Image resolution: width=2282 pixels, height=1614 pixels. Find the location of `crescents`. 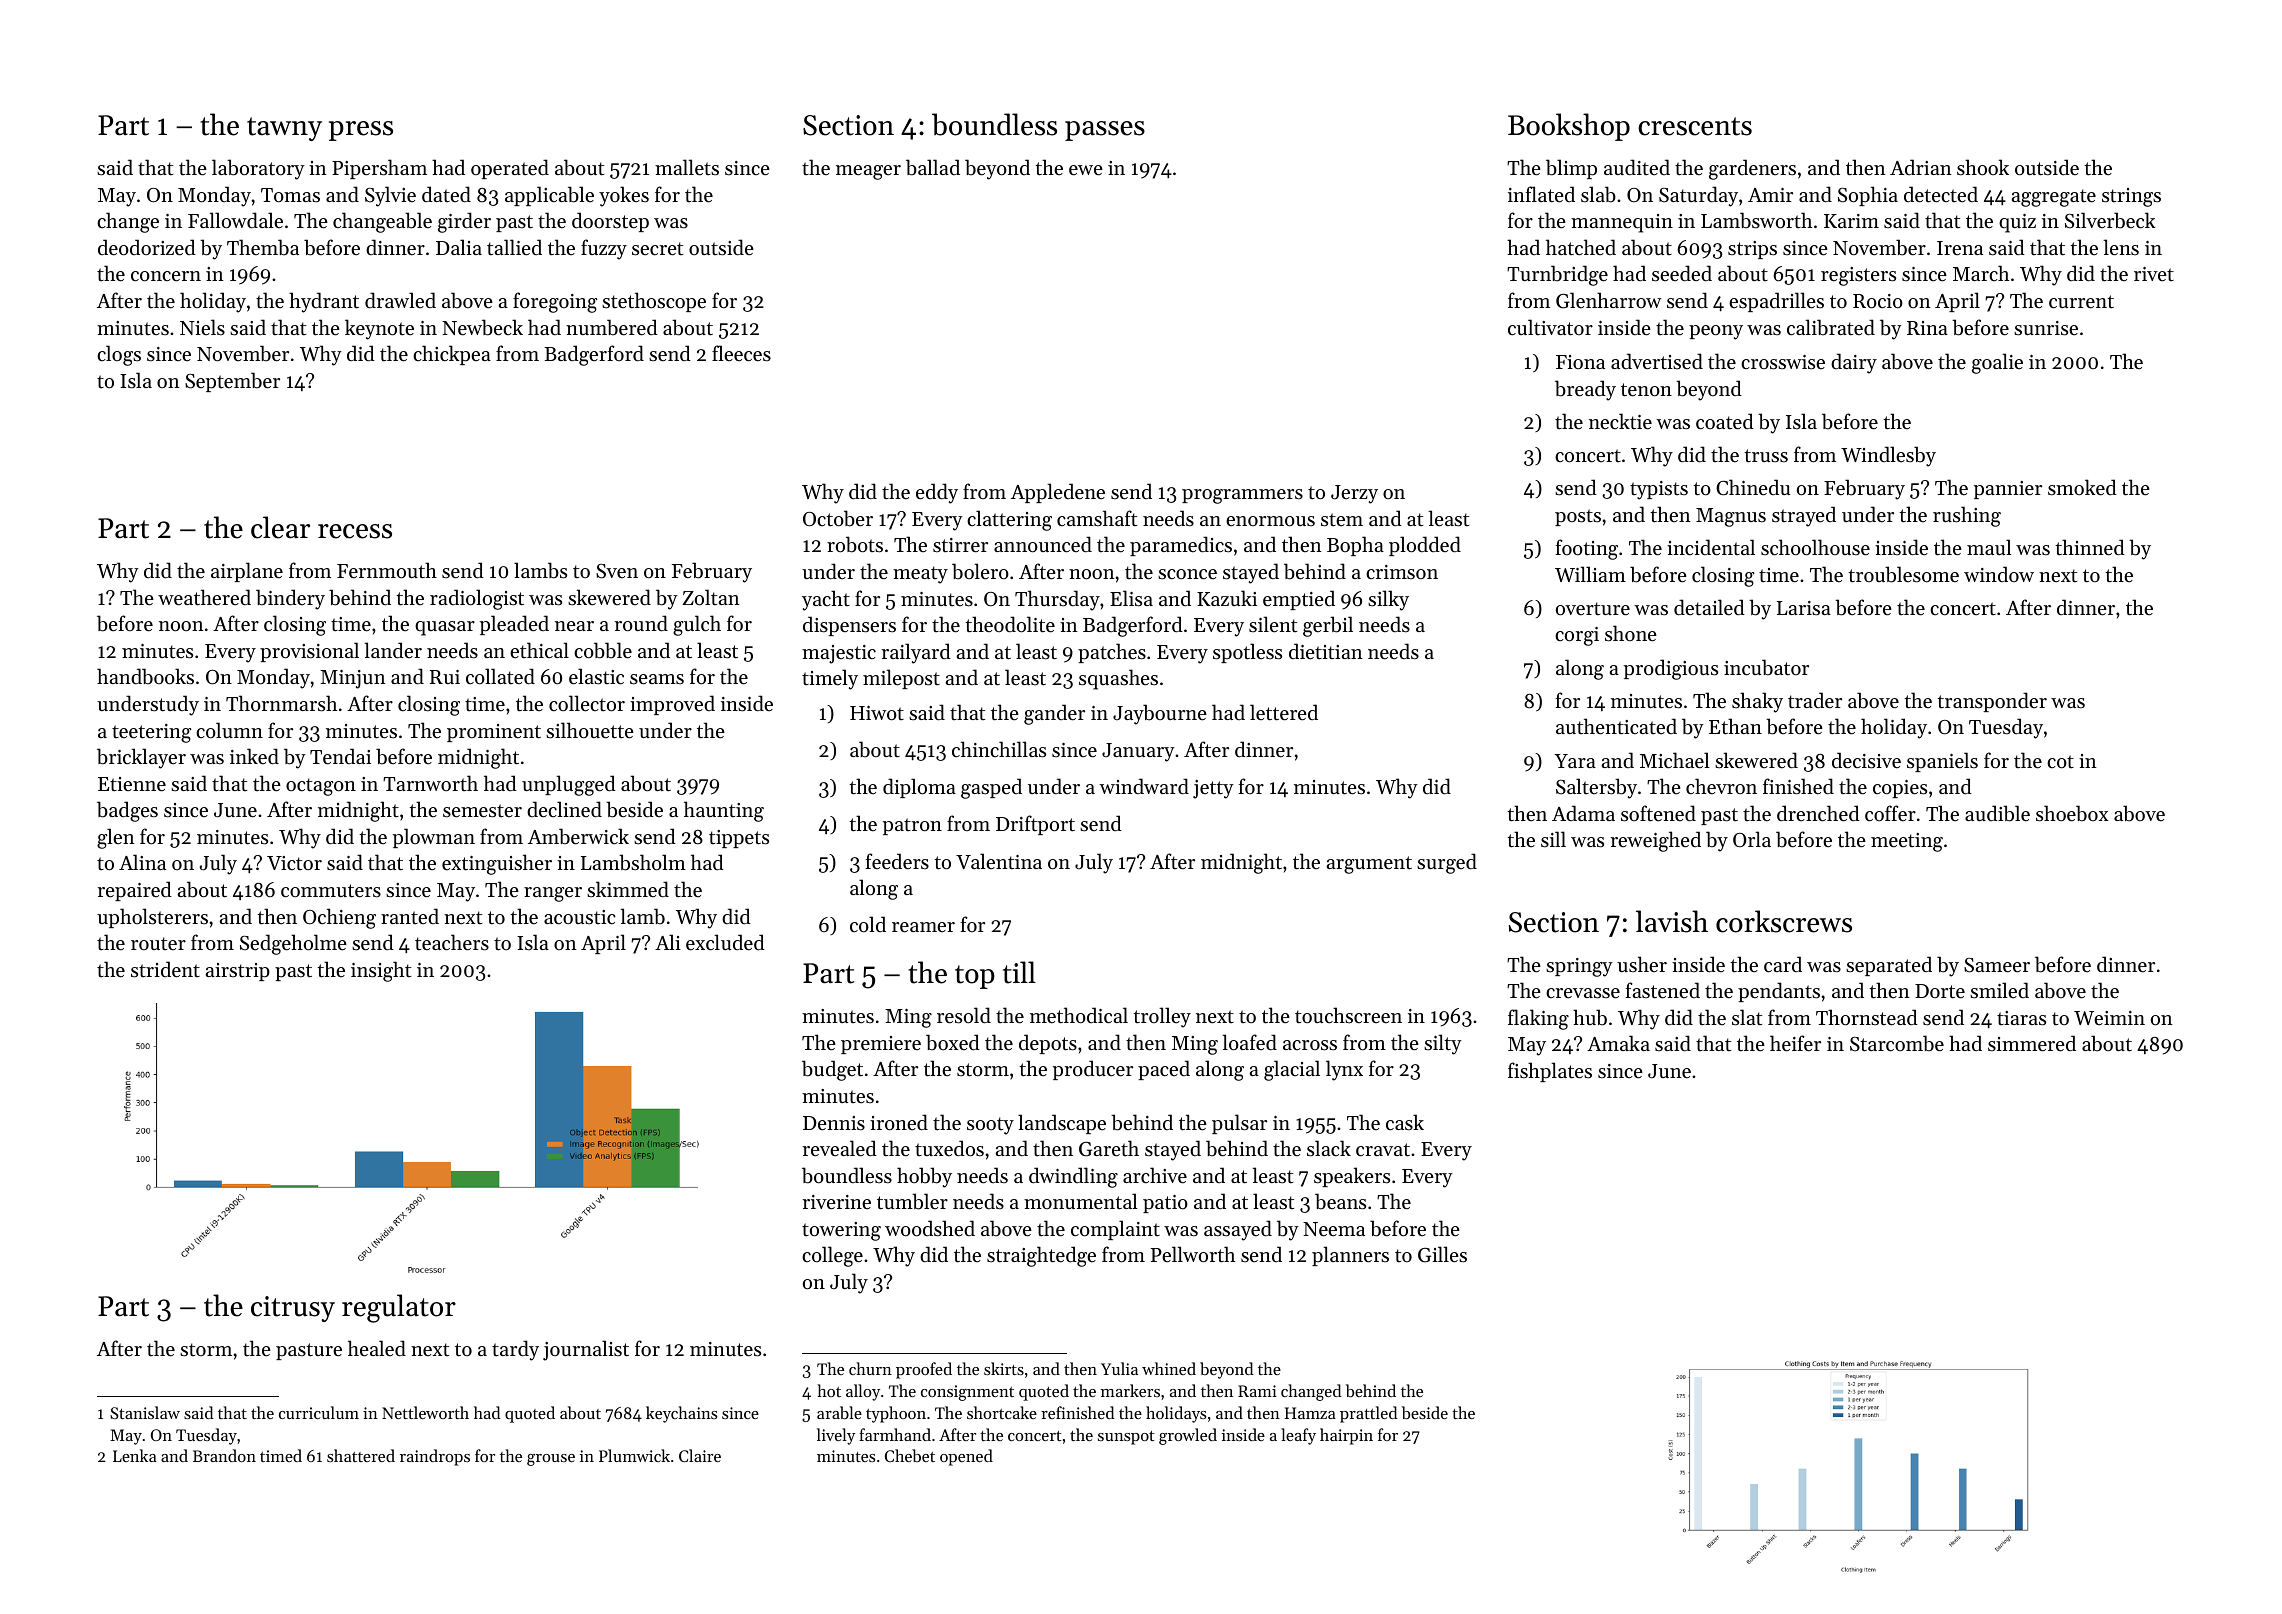

crescents is located at coordinates (1695, 126).
